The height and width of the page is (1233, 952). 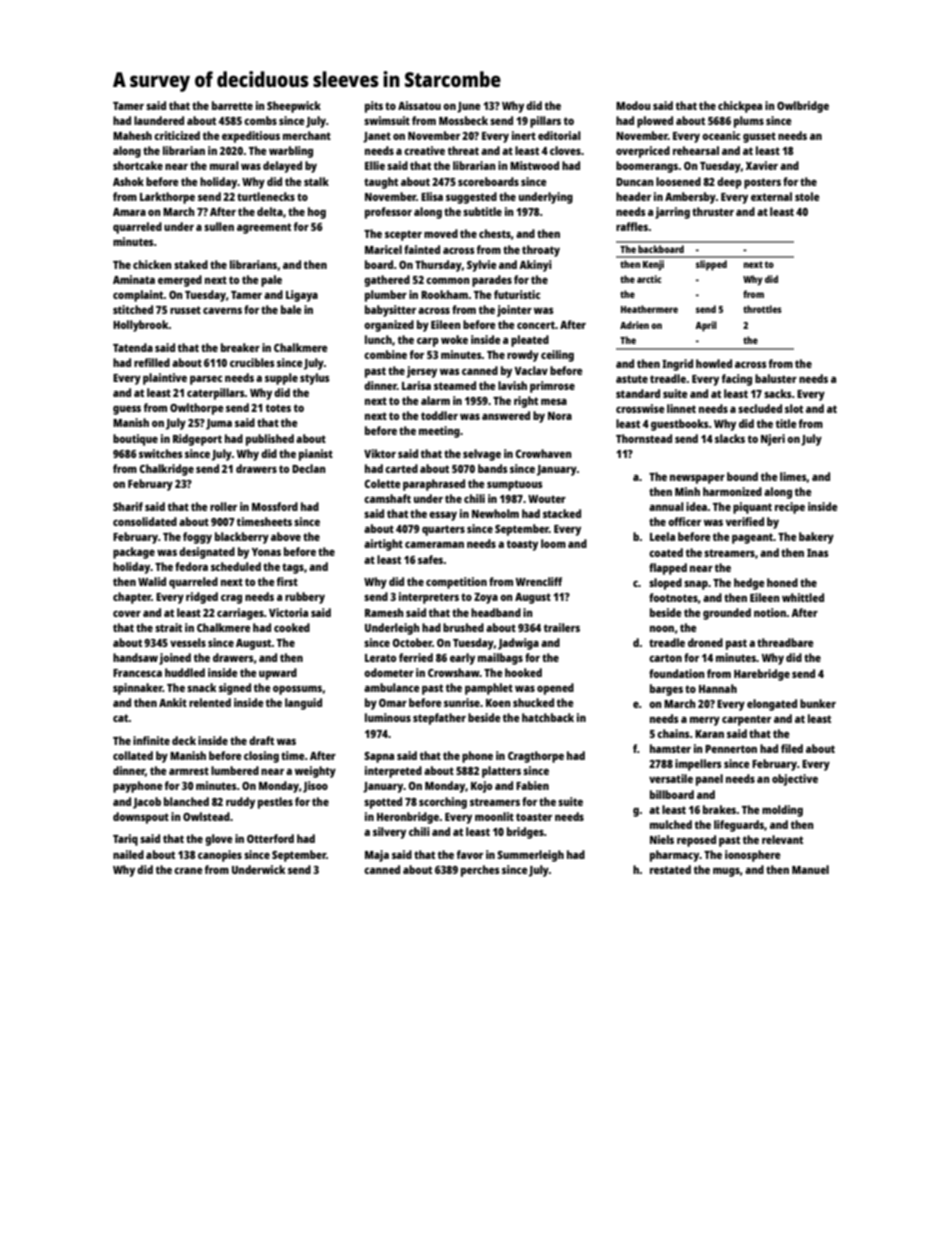 What do you see at coordinates (251, 137) in the page?
I see `expeditious` at bounding box center [251, 137].
